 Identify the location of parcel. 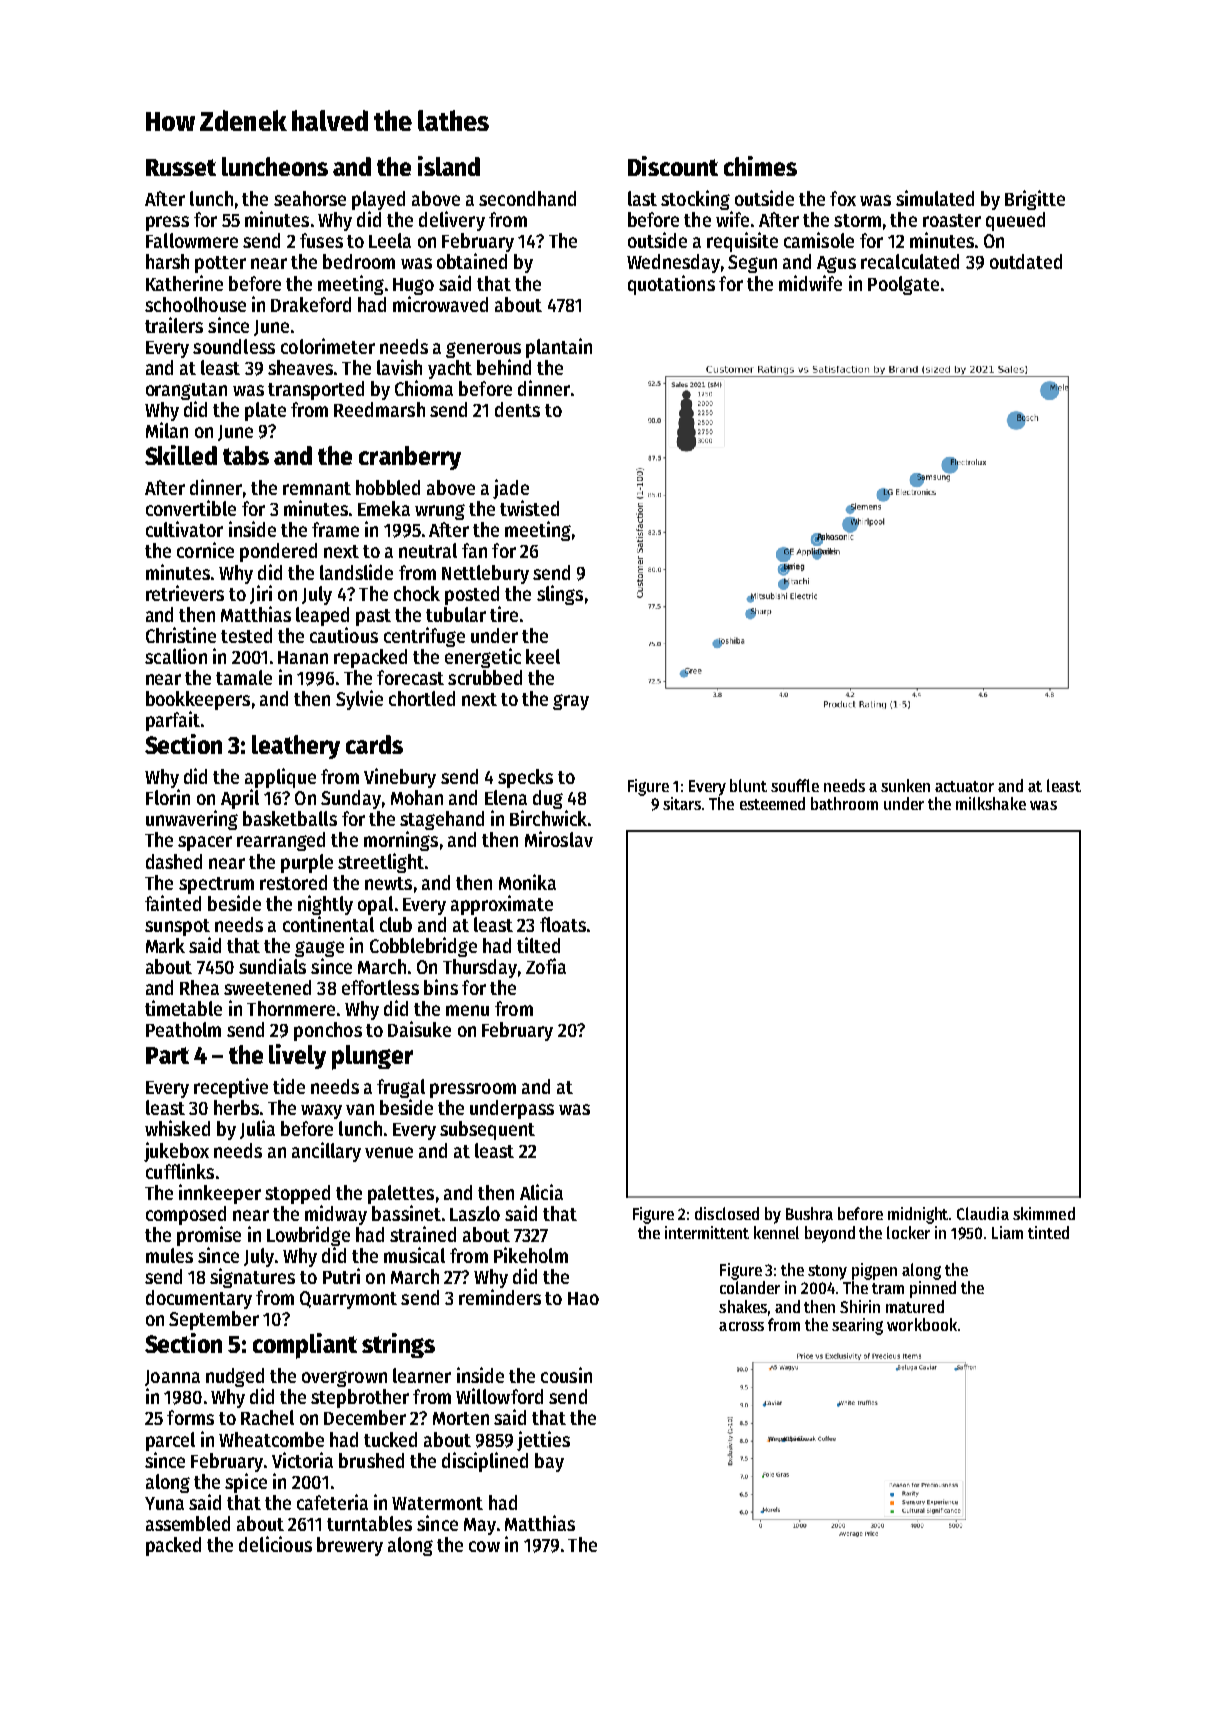
(170, 1441).
